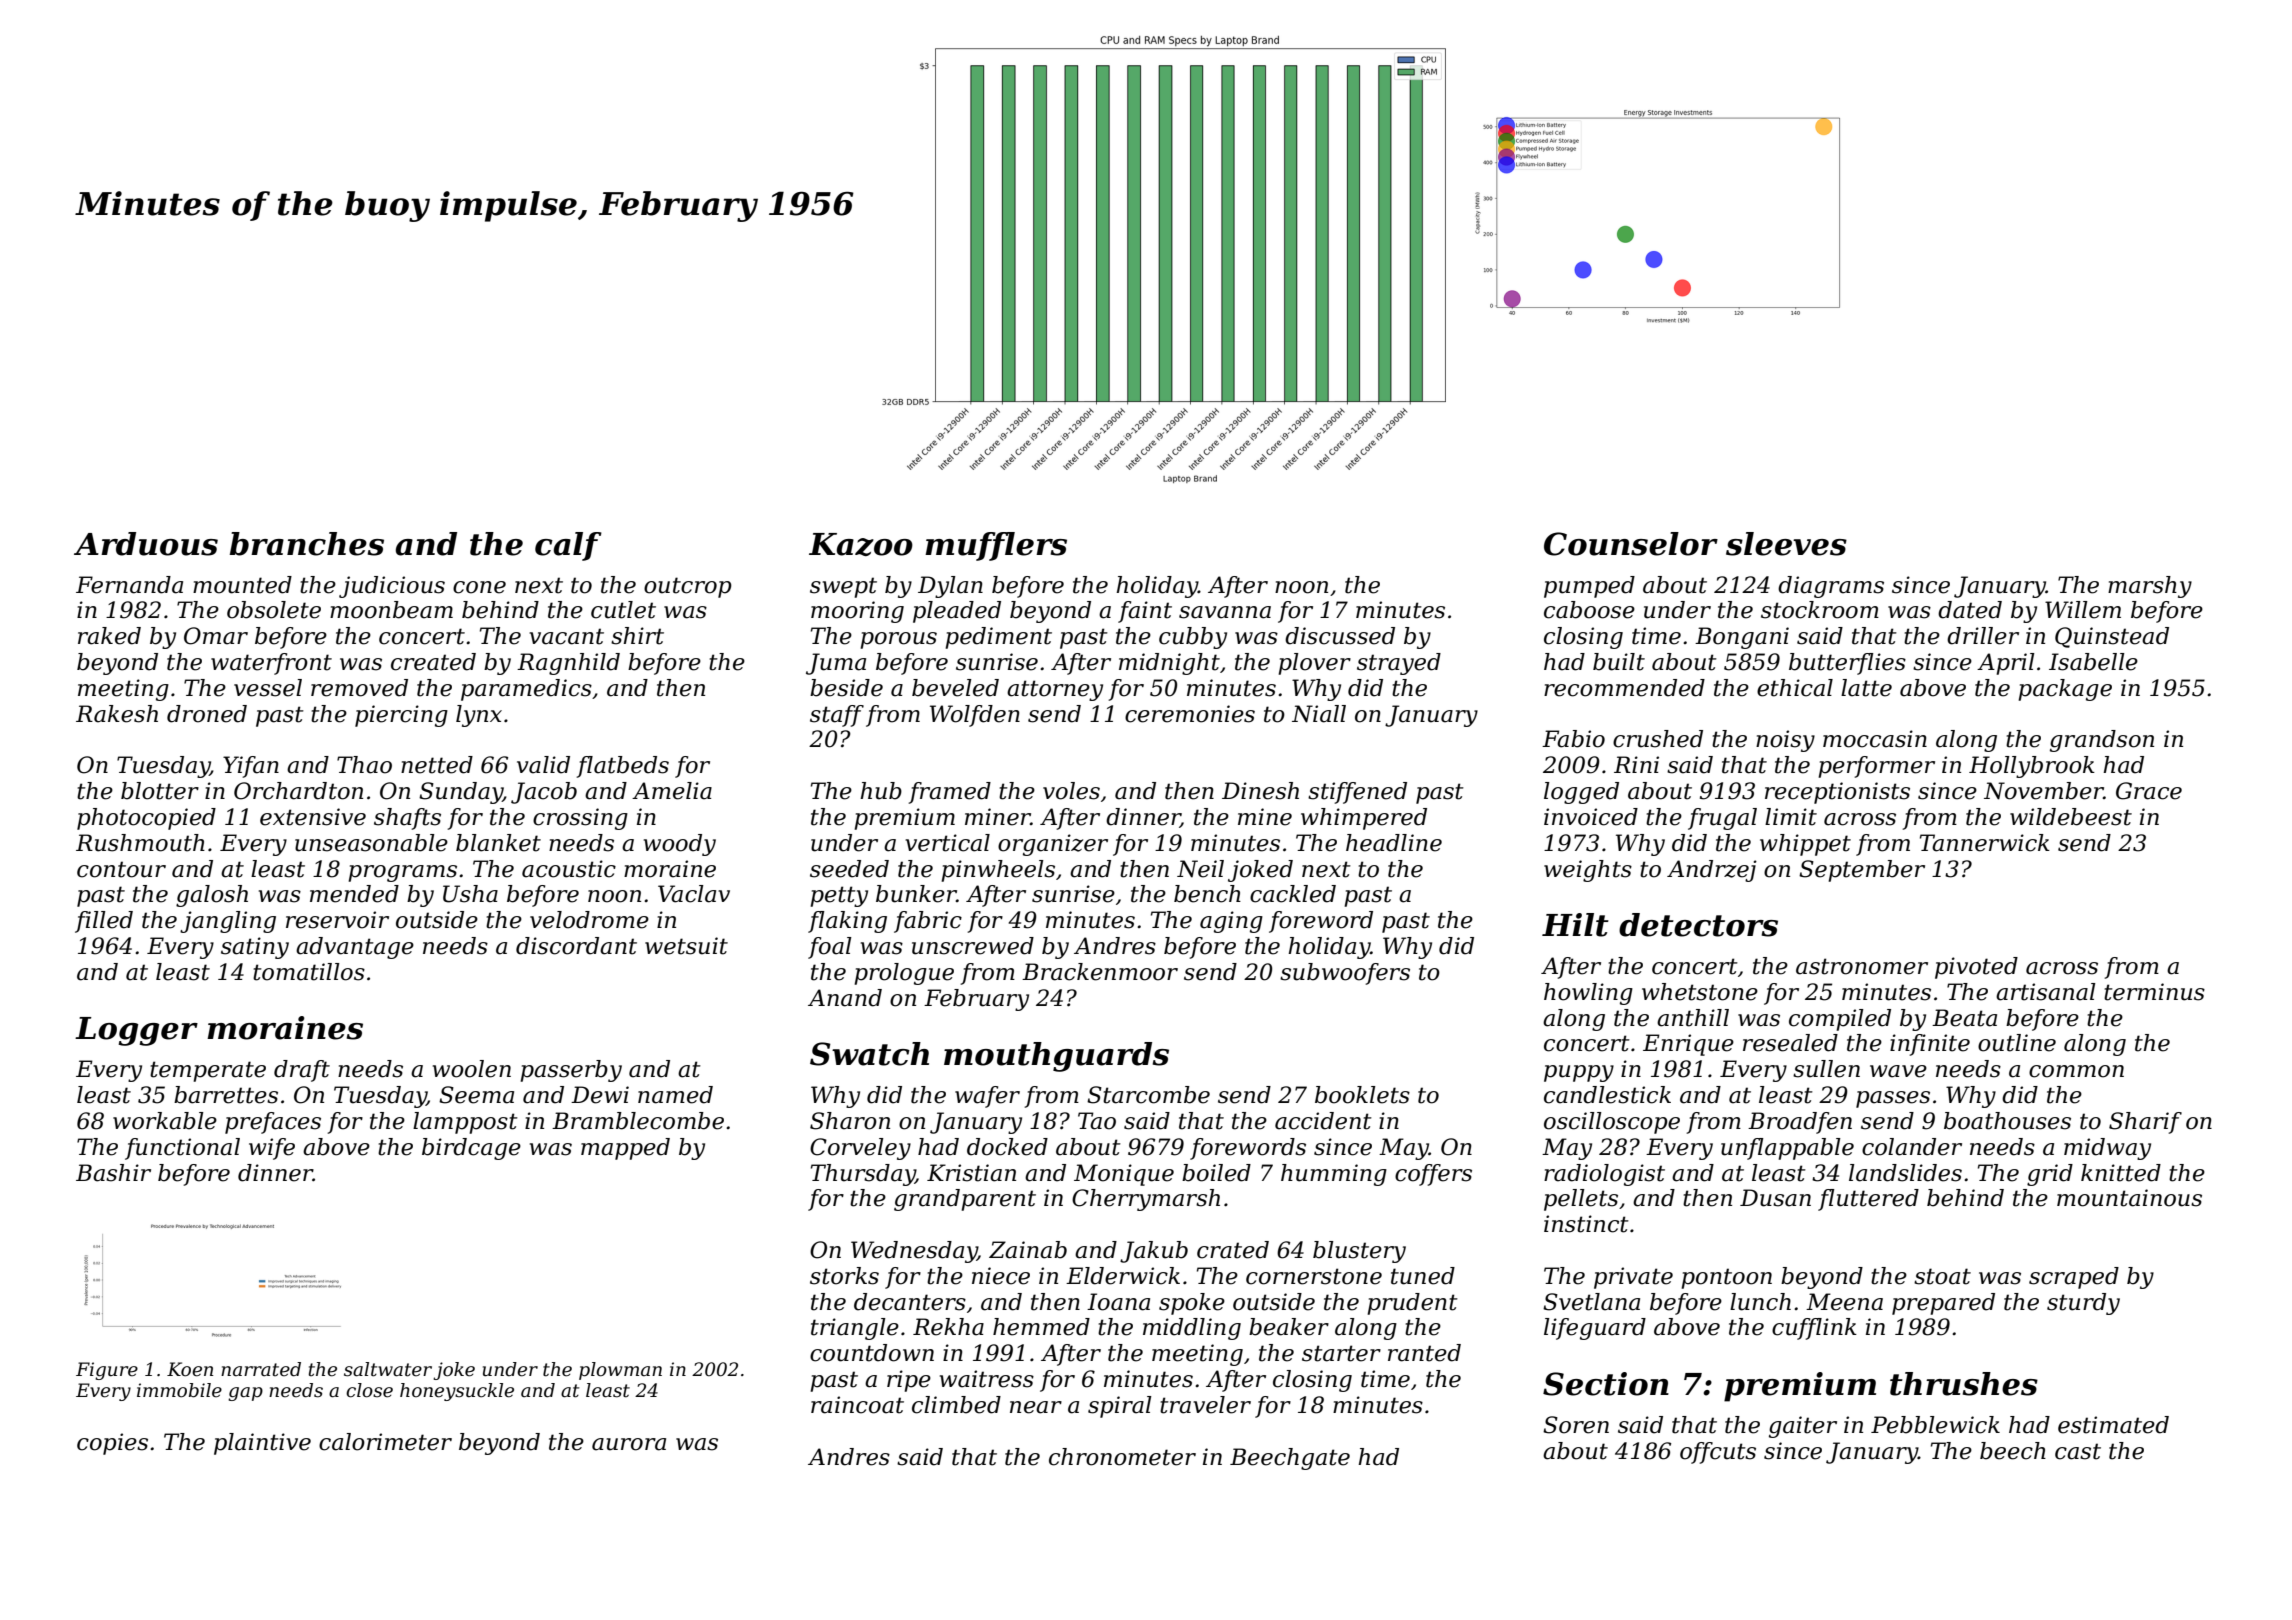 The height and width of the page is (1620, 2292). I want to click on bench, so click(1207, 894).
